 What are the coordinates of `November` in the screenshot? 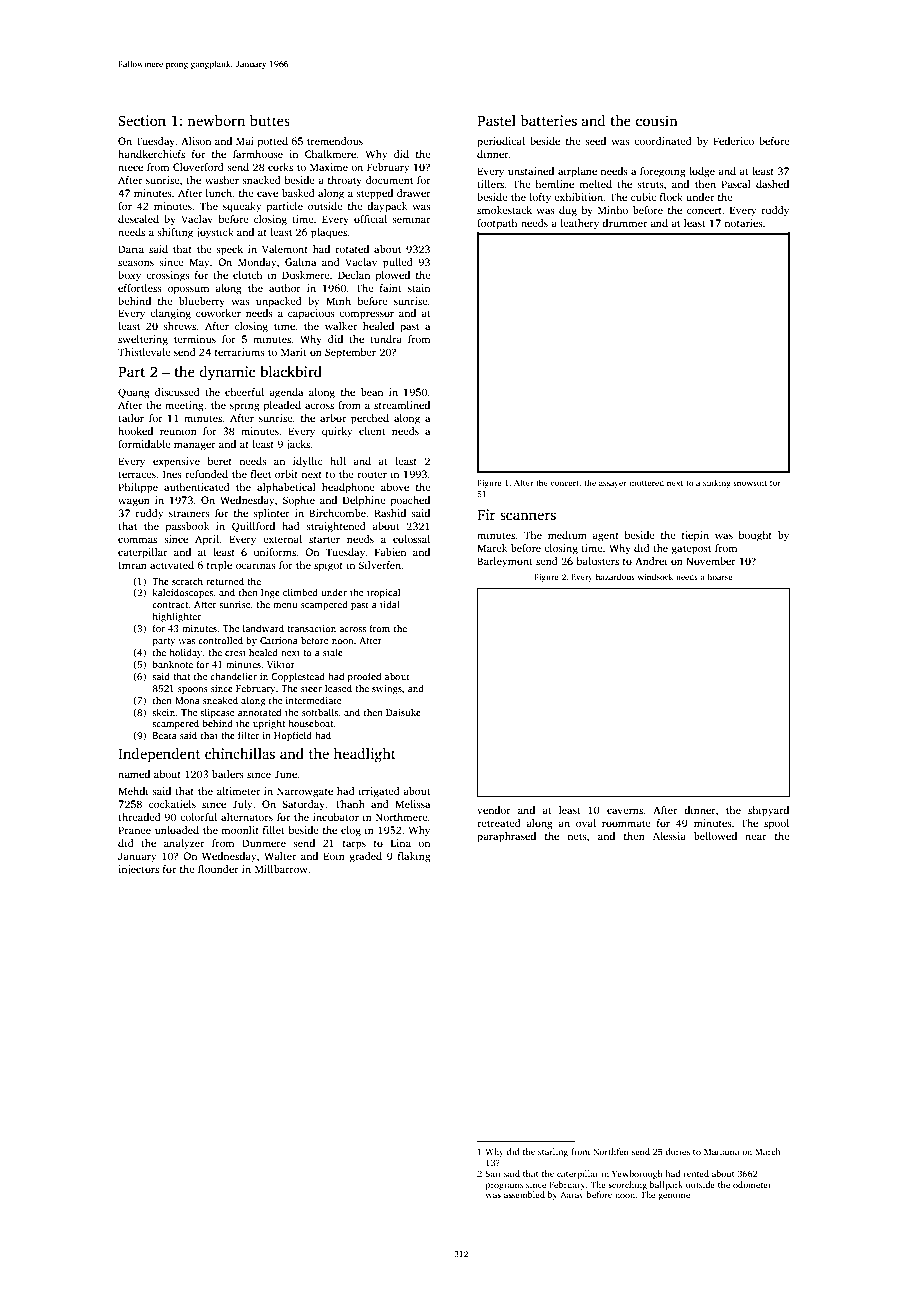 It's located at (711, 561).
